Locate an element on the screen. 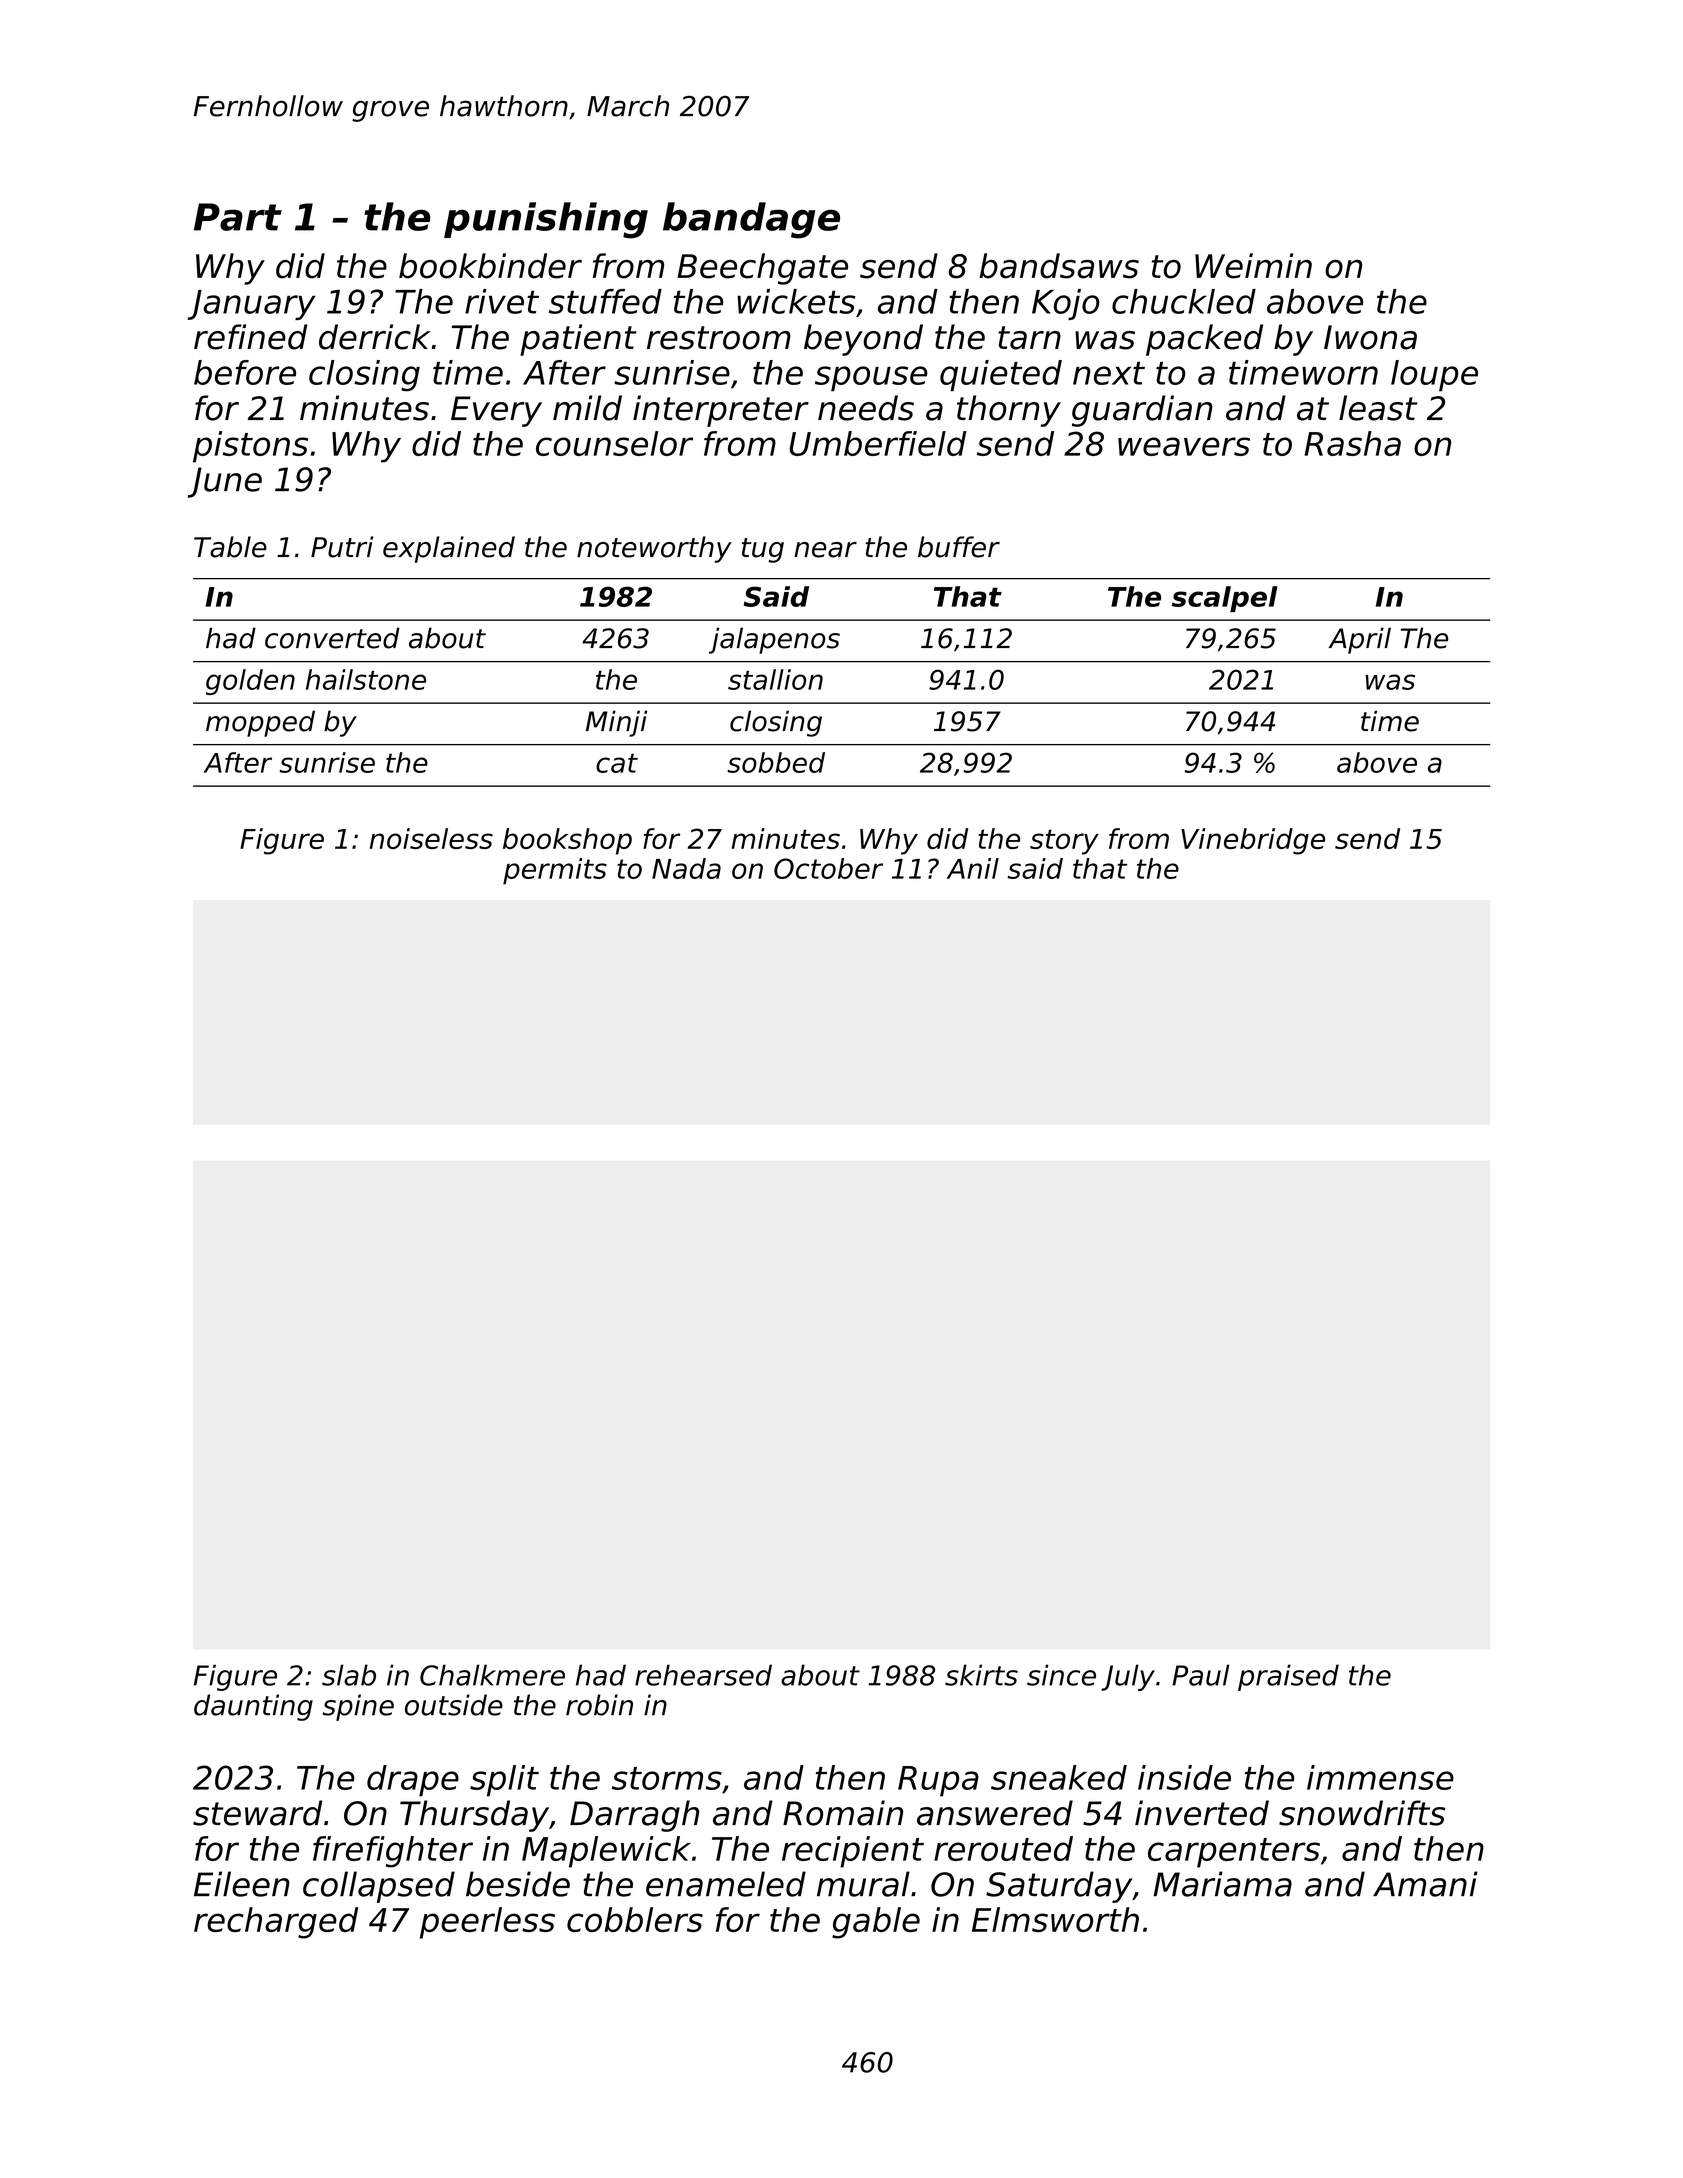 This screenshot has height=2178, width=1683. loupe is located at coordinates (1434, 376).
